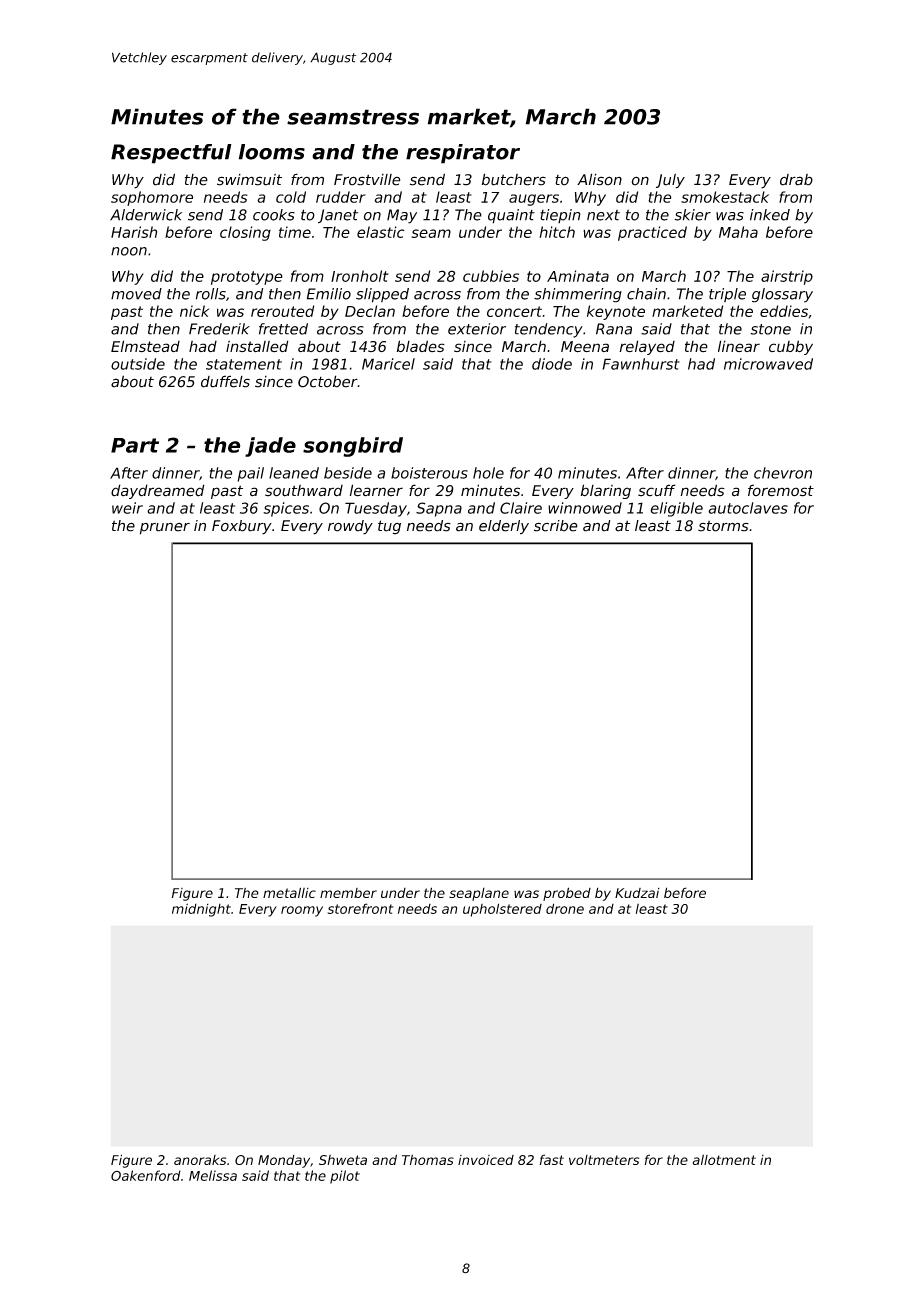 This screenshot has height=1308, width=924. What do you see at coordinates (739, 346) in the screenshot?
I see `linear` at bounding box center [739, 346].
